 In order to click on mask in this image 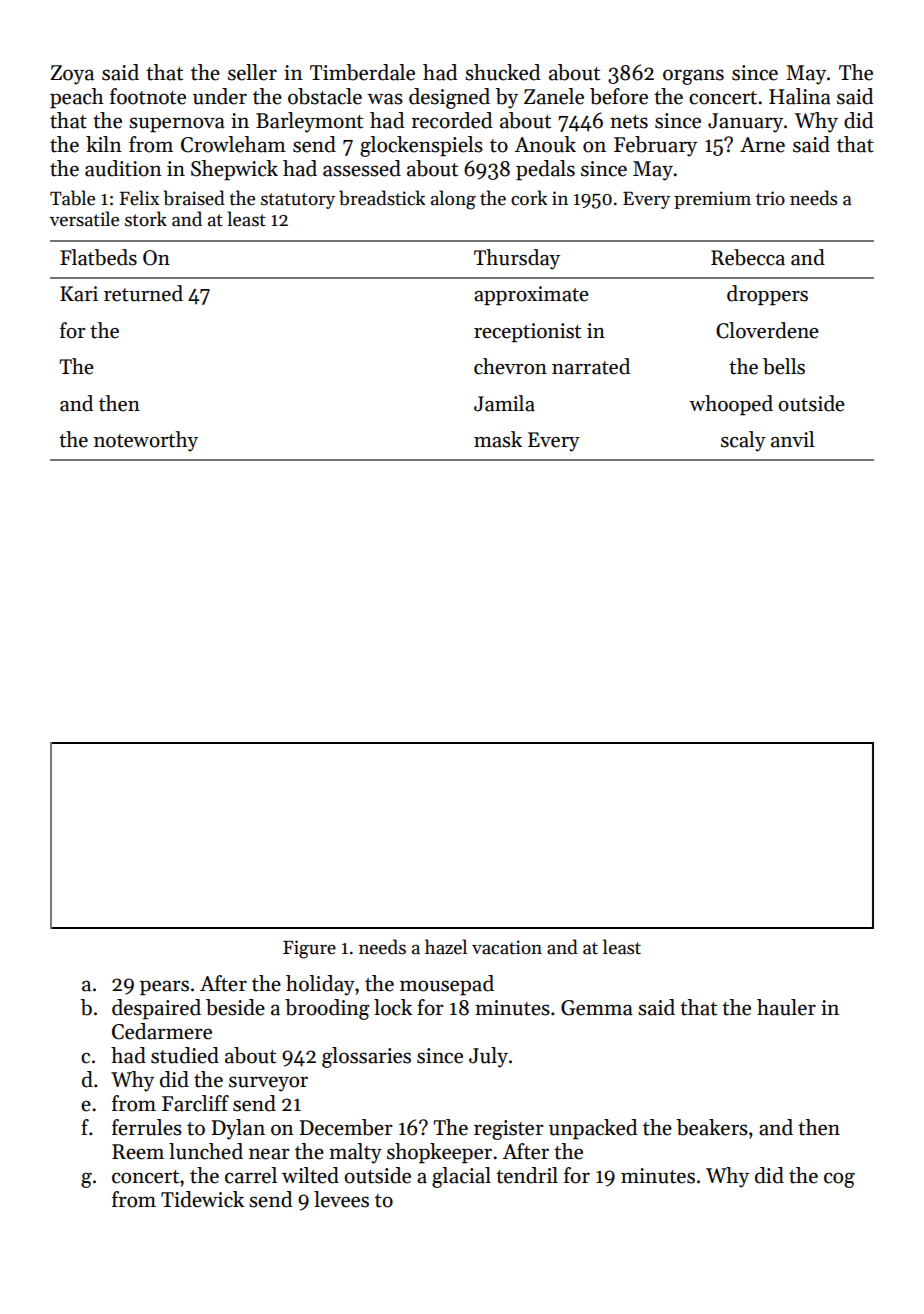, I will do `click(498, 439)`.
